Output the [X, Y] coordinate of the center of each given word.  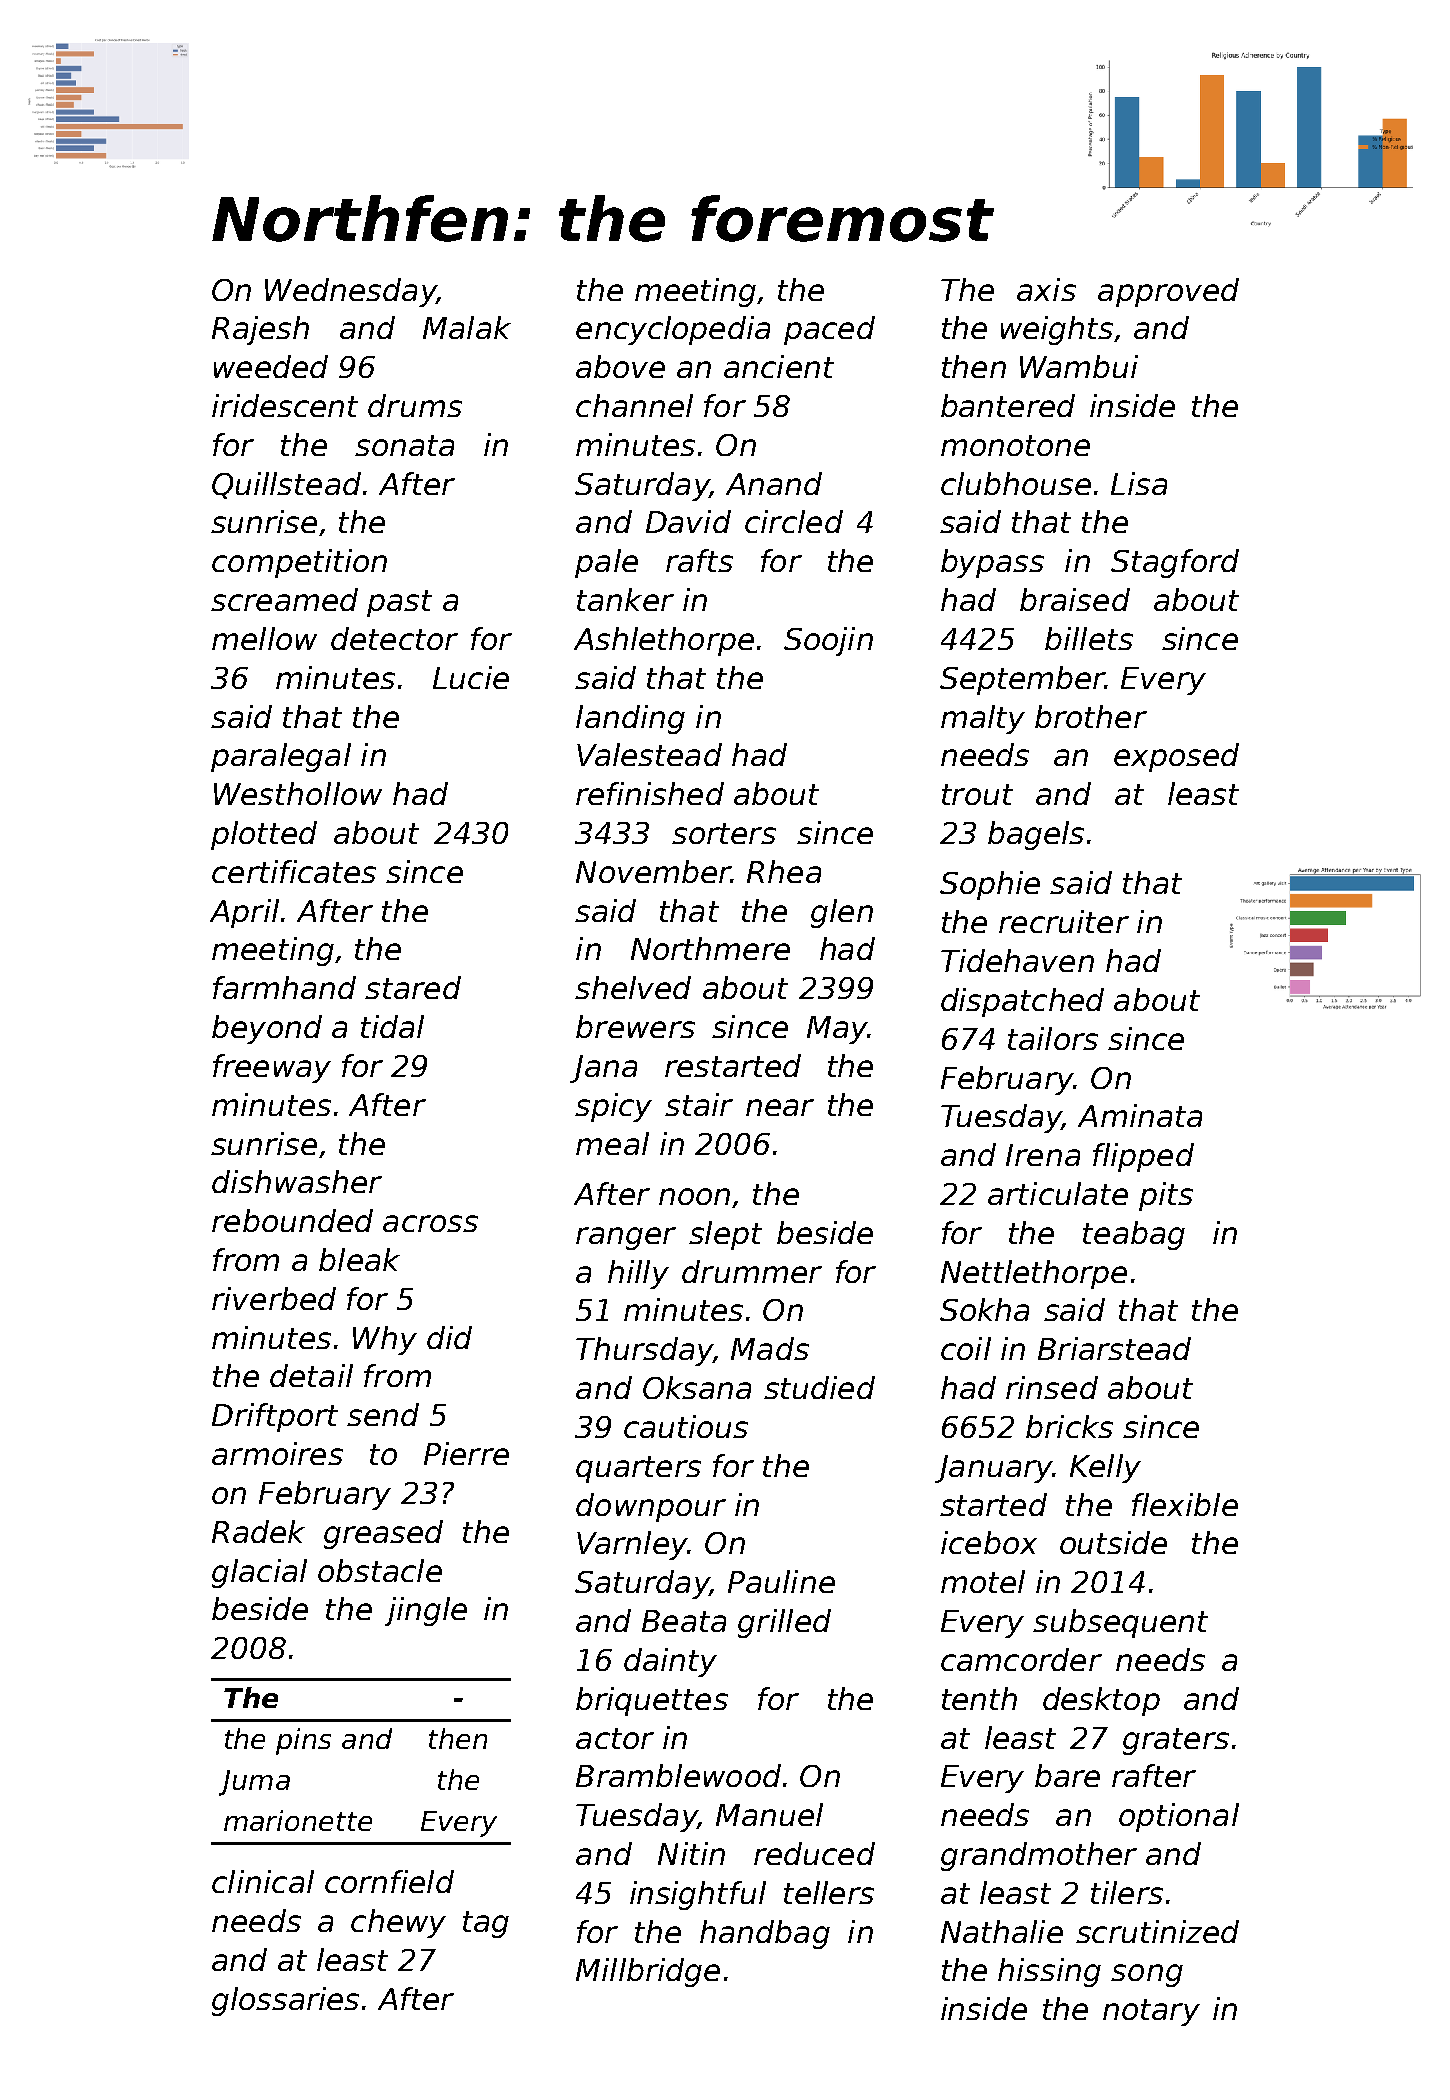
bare [1067, 1775]
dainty [670, 1662]
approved [1168, 292]
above [620, 366]
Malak [467, 327]
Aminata [1140, 1115]
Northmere [710, 948]
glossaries [285, 2001]
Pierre [466, 1453]
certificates [294, 871]
